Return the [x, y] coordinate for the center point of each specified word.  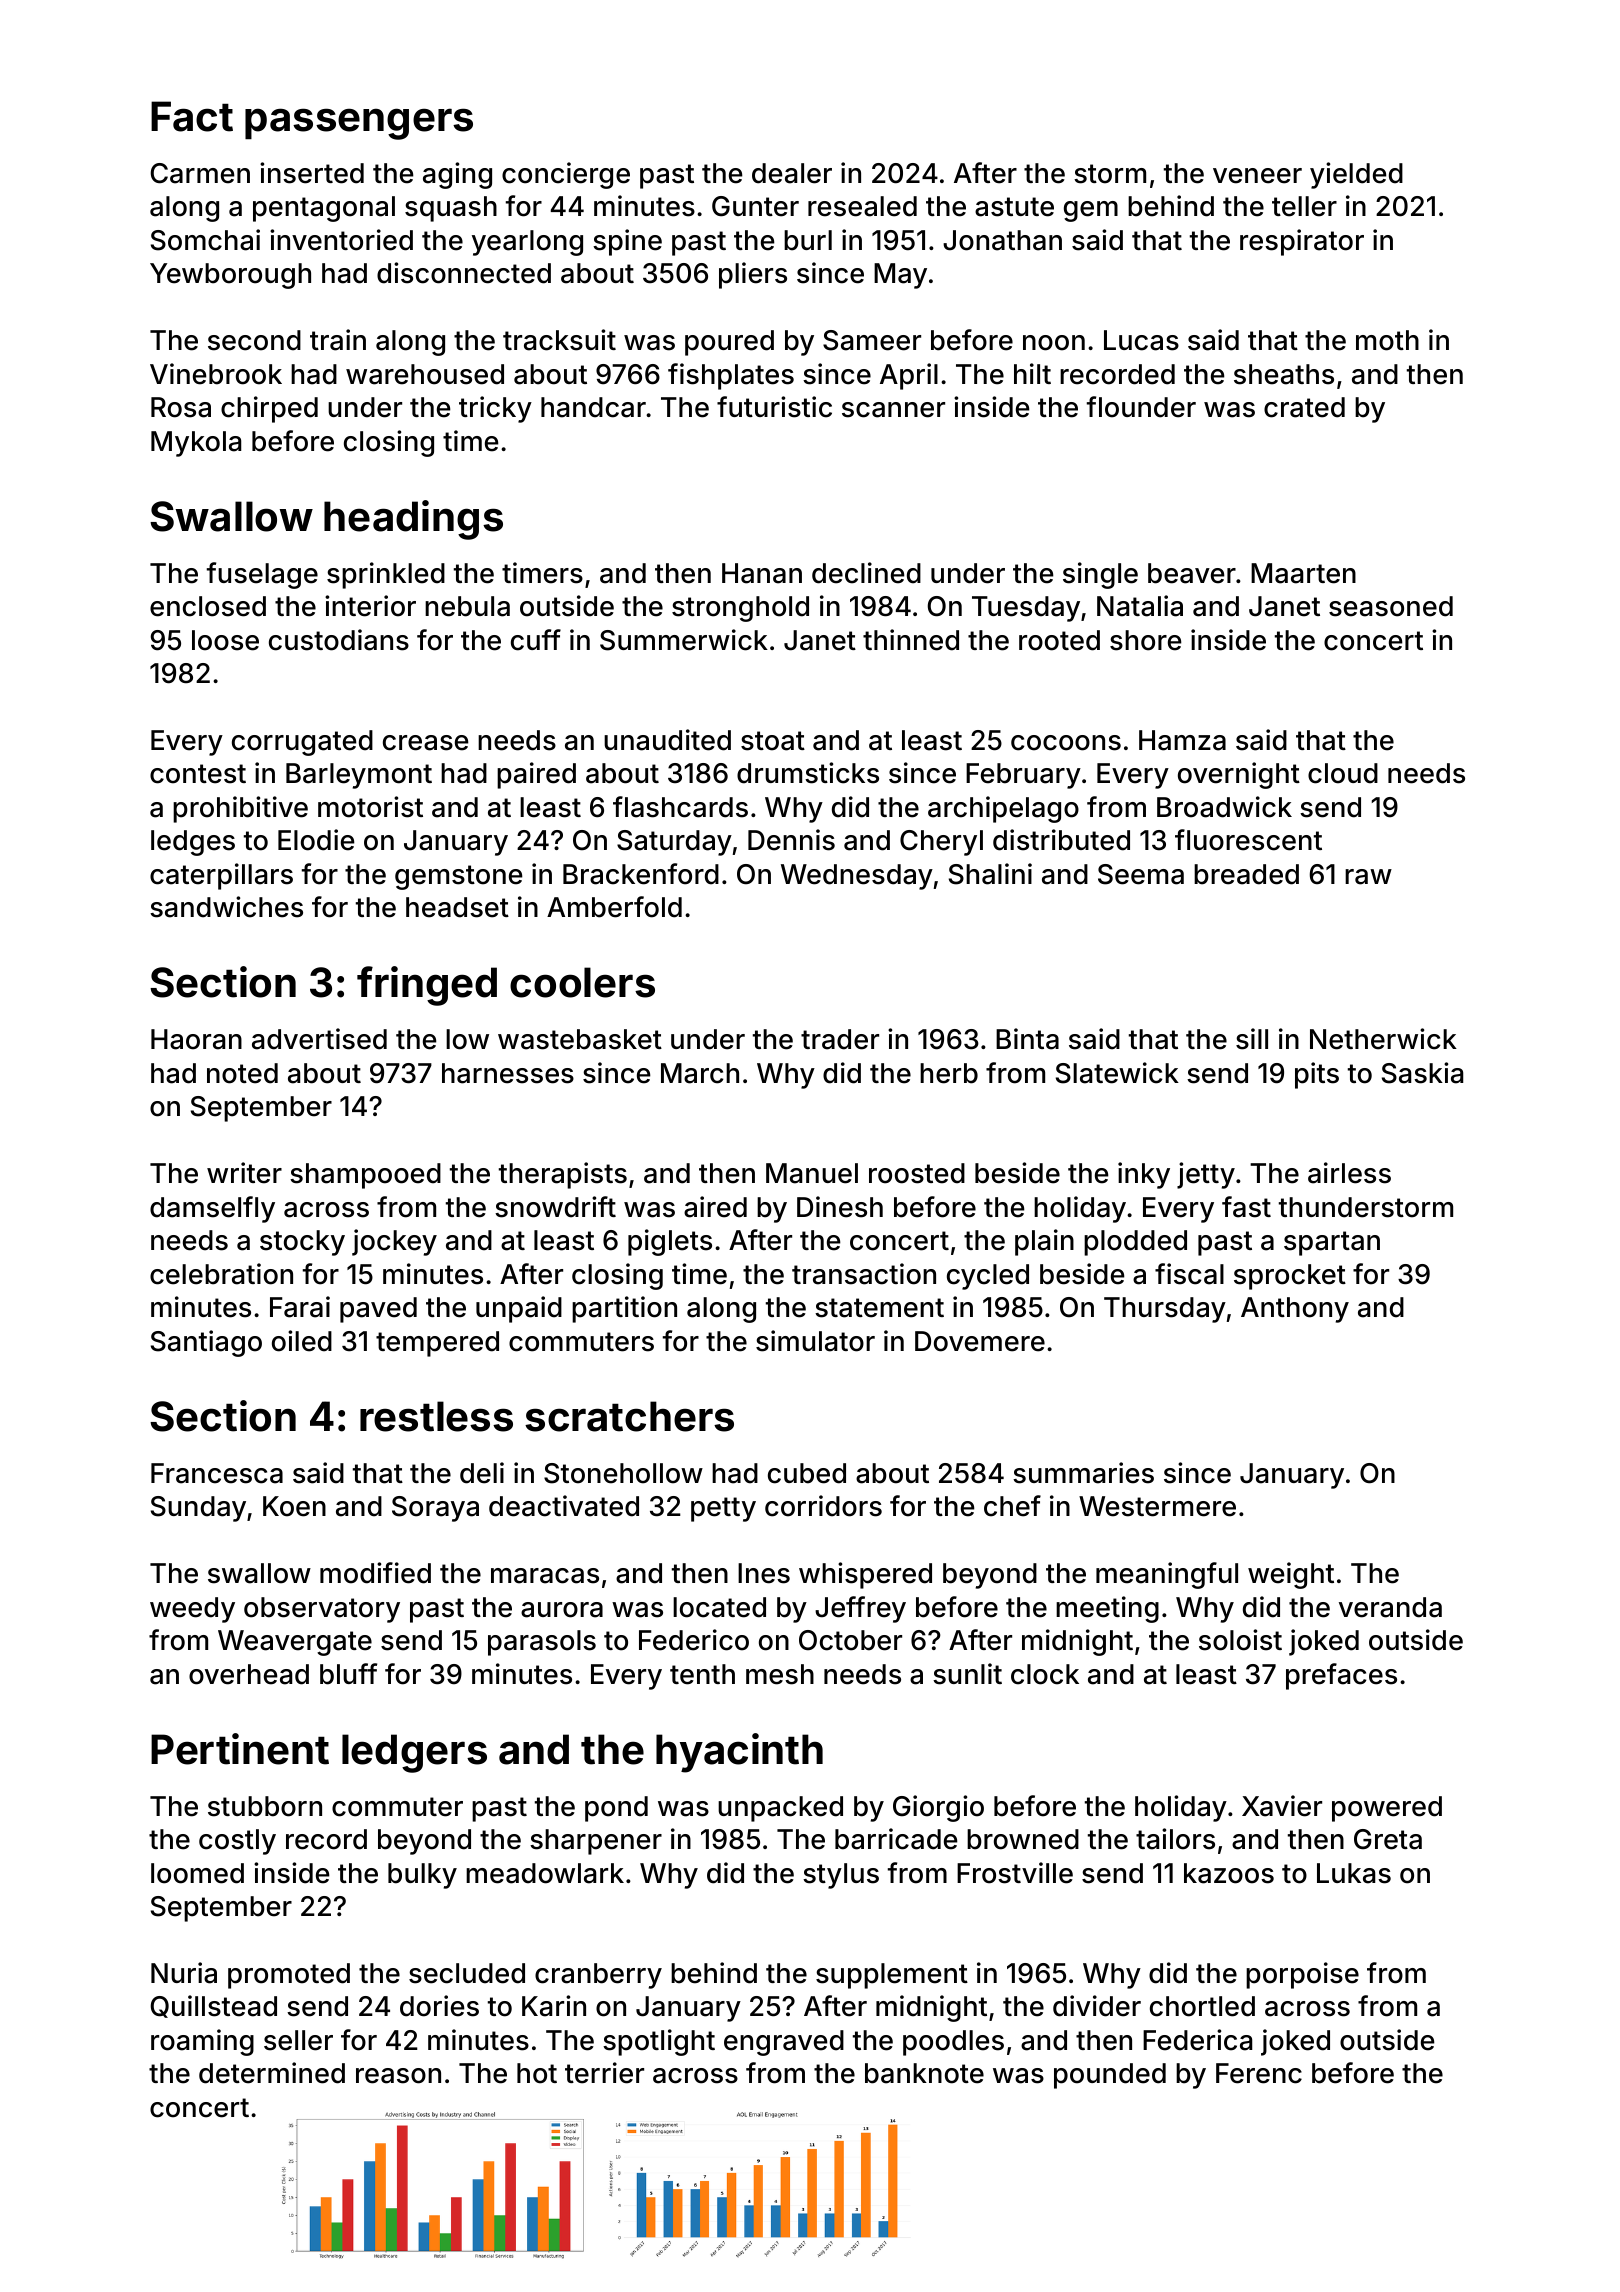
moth [1387, 340]
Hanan [762, 573]
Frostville [1015, 1873]
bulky [422, 1876]
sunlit [967, 1674]
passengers [359, 124]
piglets [670, 1242]
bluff [348, 1674]
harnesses [508, 1073]
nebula [467, 606]
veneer [1257, 176]
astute [1014, 207]
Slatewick [1117, 1073]
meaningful [1167, 1575]
